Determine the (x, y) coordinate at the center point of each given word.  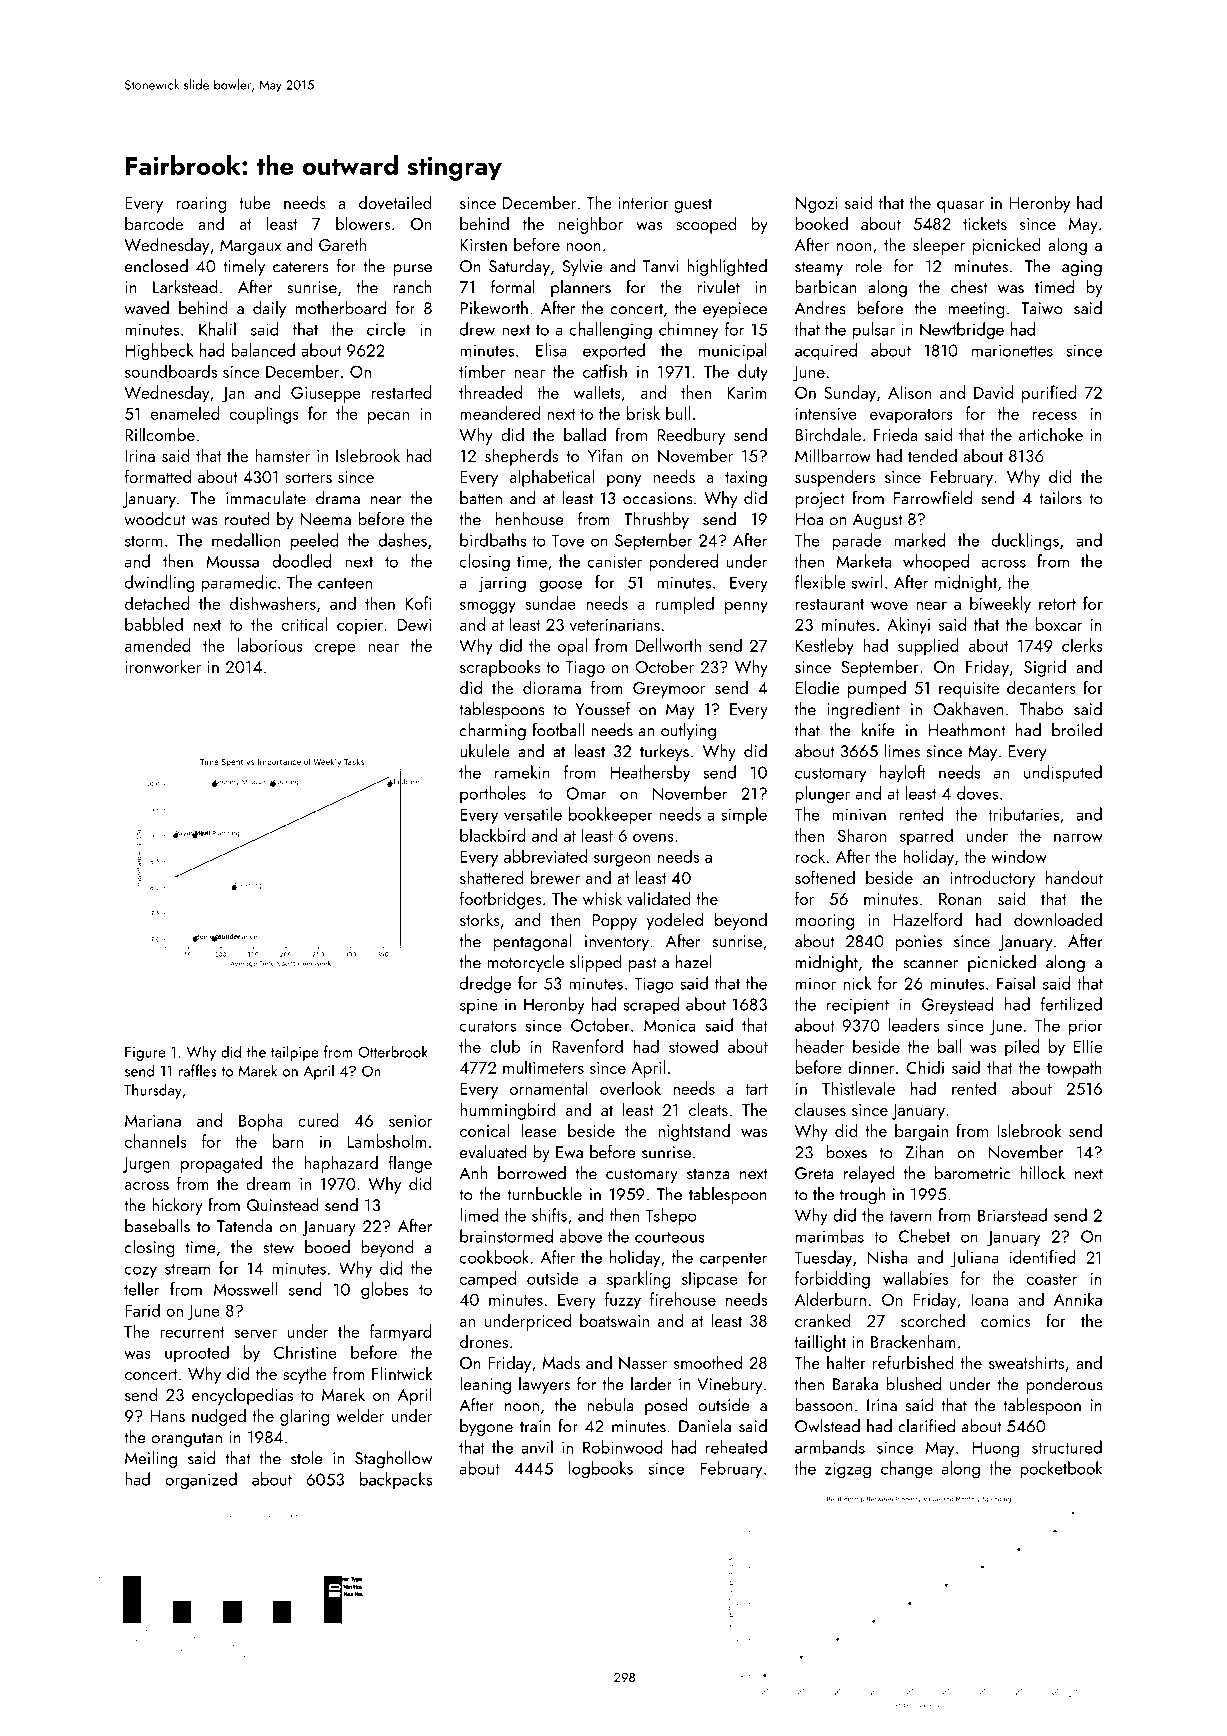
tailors (1060, 498)
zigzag (848, 1470)
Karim (746, 393)
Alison (910, 392)
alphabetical (552, 478)
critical (304, 624)
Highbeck (159, 352)
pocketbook (1062, 1470)
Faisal (1016, 983)
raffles (198, 1070)
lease (539, 1130)
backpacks (396, 1480)
